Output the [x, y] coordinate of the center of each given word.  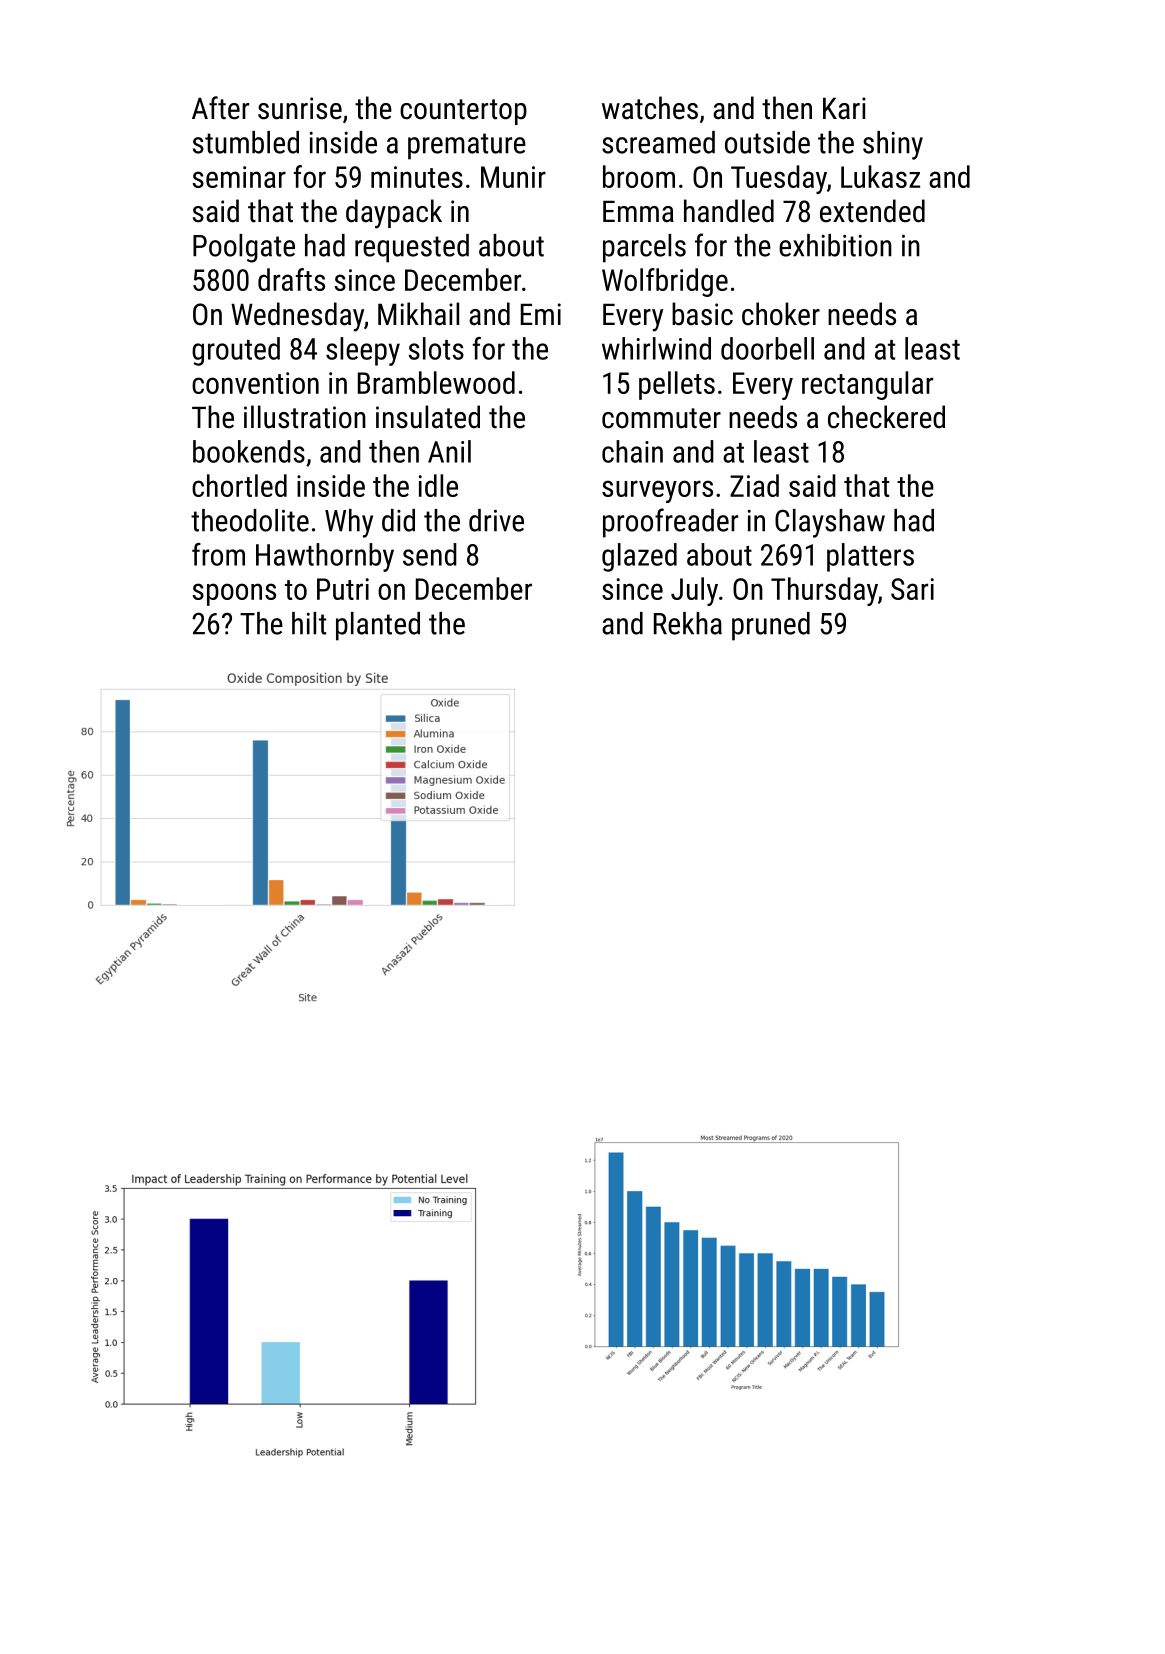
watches [650, 108]
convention [255, 383]
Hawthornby [325, 557]
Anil [449, 451]
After [220, 108]
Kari [844, 108]
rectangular [867, 385]
